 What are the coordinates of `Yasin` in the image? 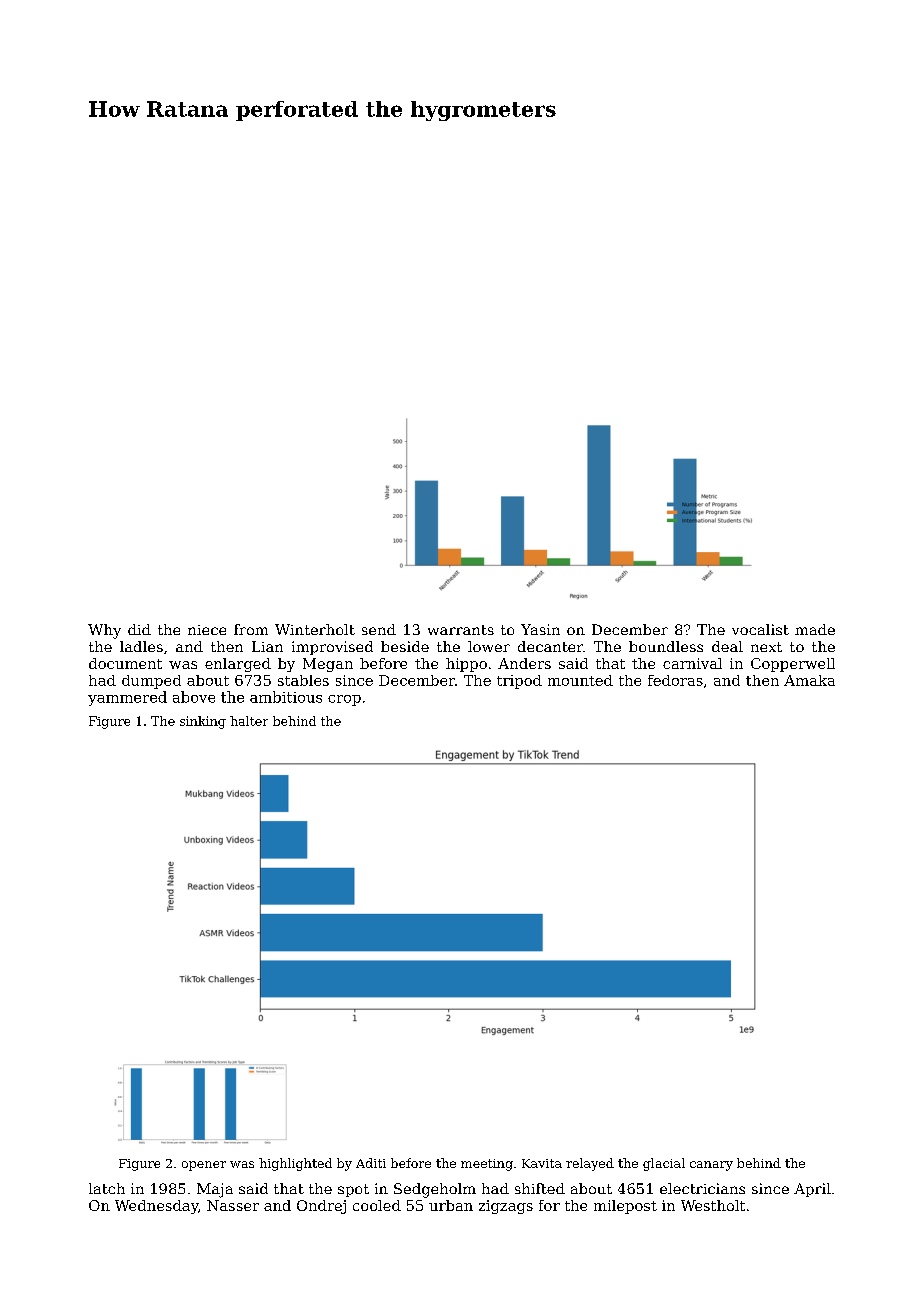 It's located at (540, 629).
